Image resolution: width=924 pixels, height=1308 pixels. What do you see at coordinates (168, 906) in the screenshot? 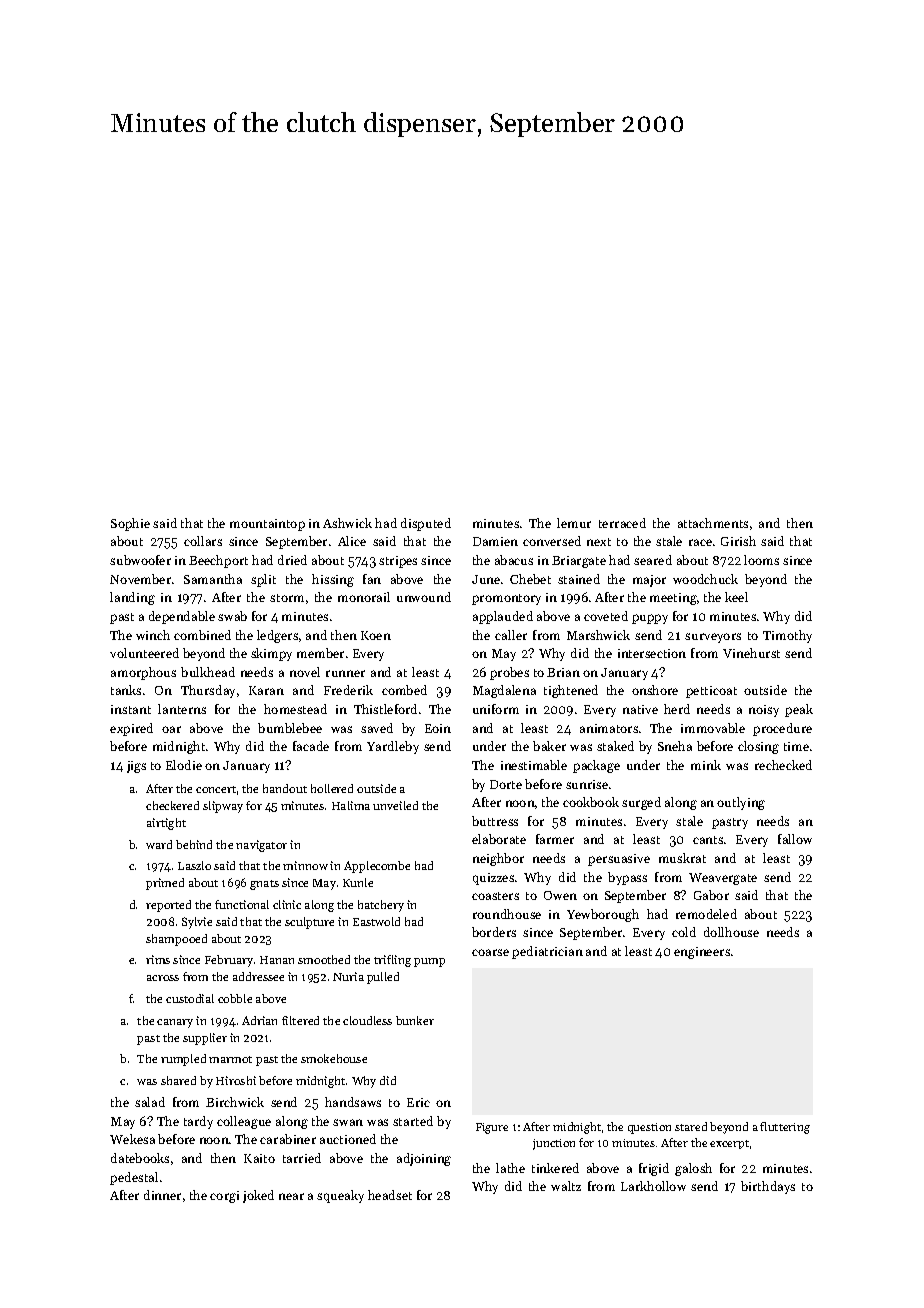
I see `reported` at bounding box center [168, 906].
